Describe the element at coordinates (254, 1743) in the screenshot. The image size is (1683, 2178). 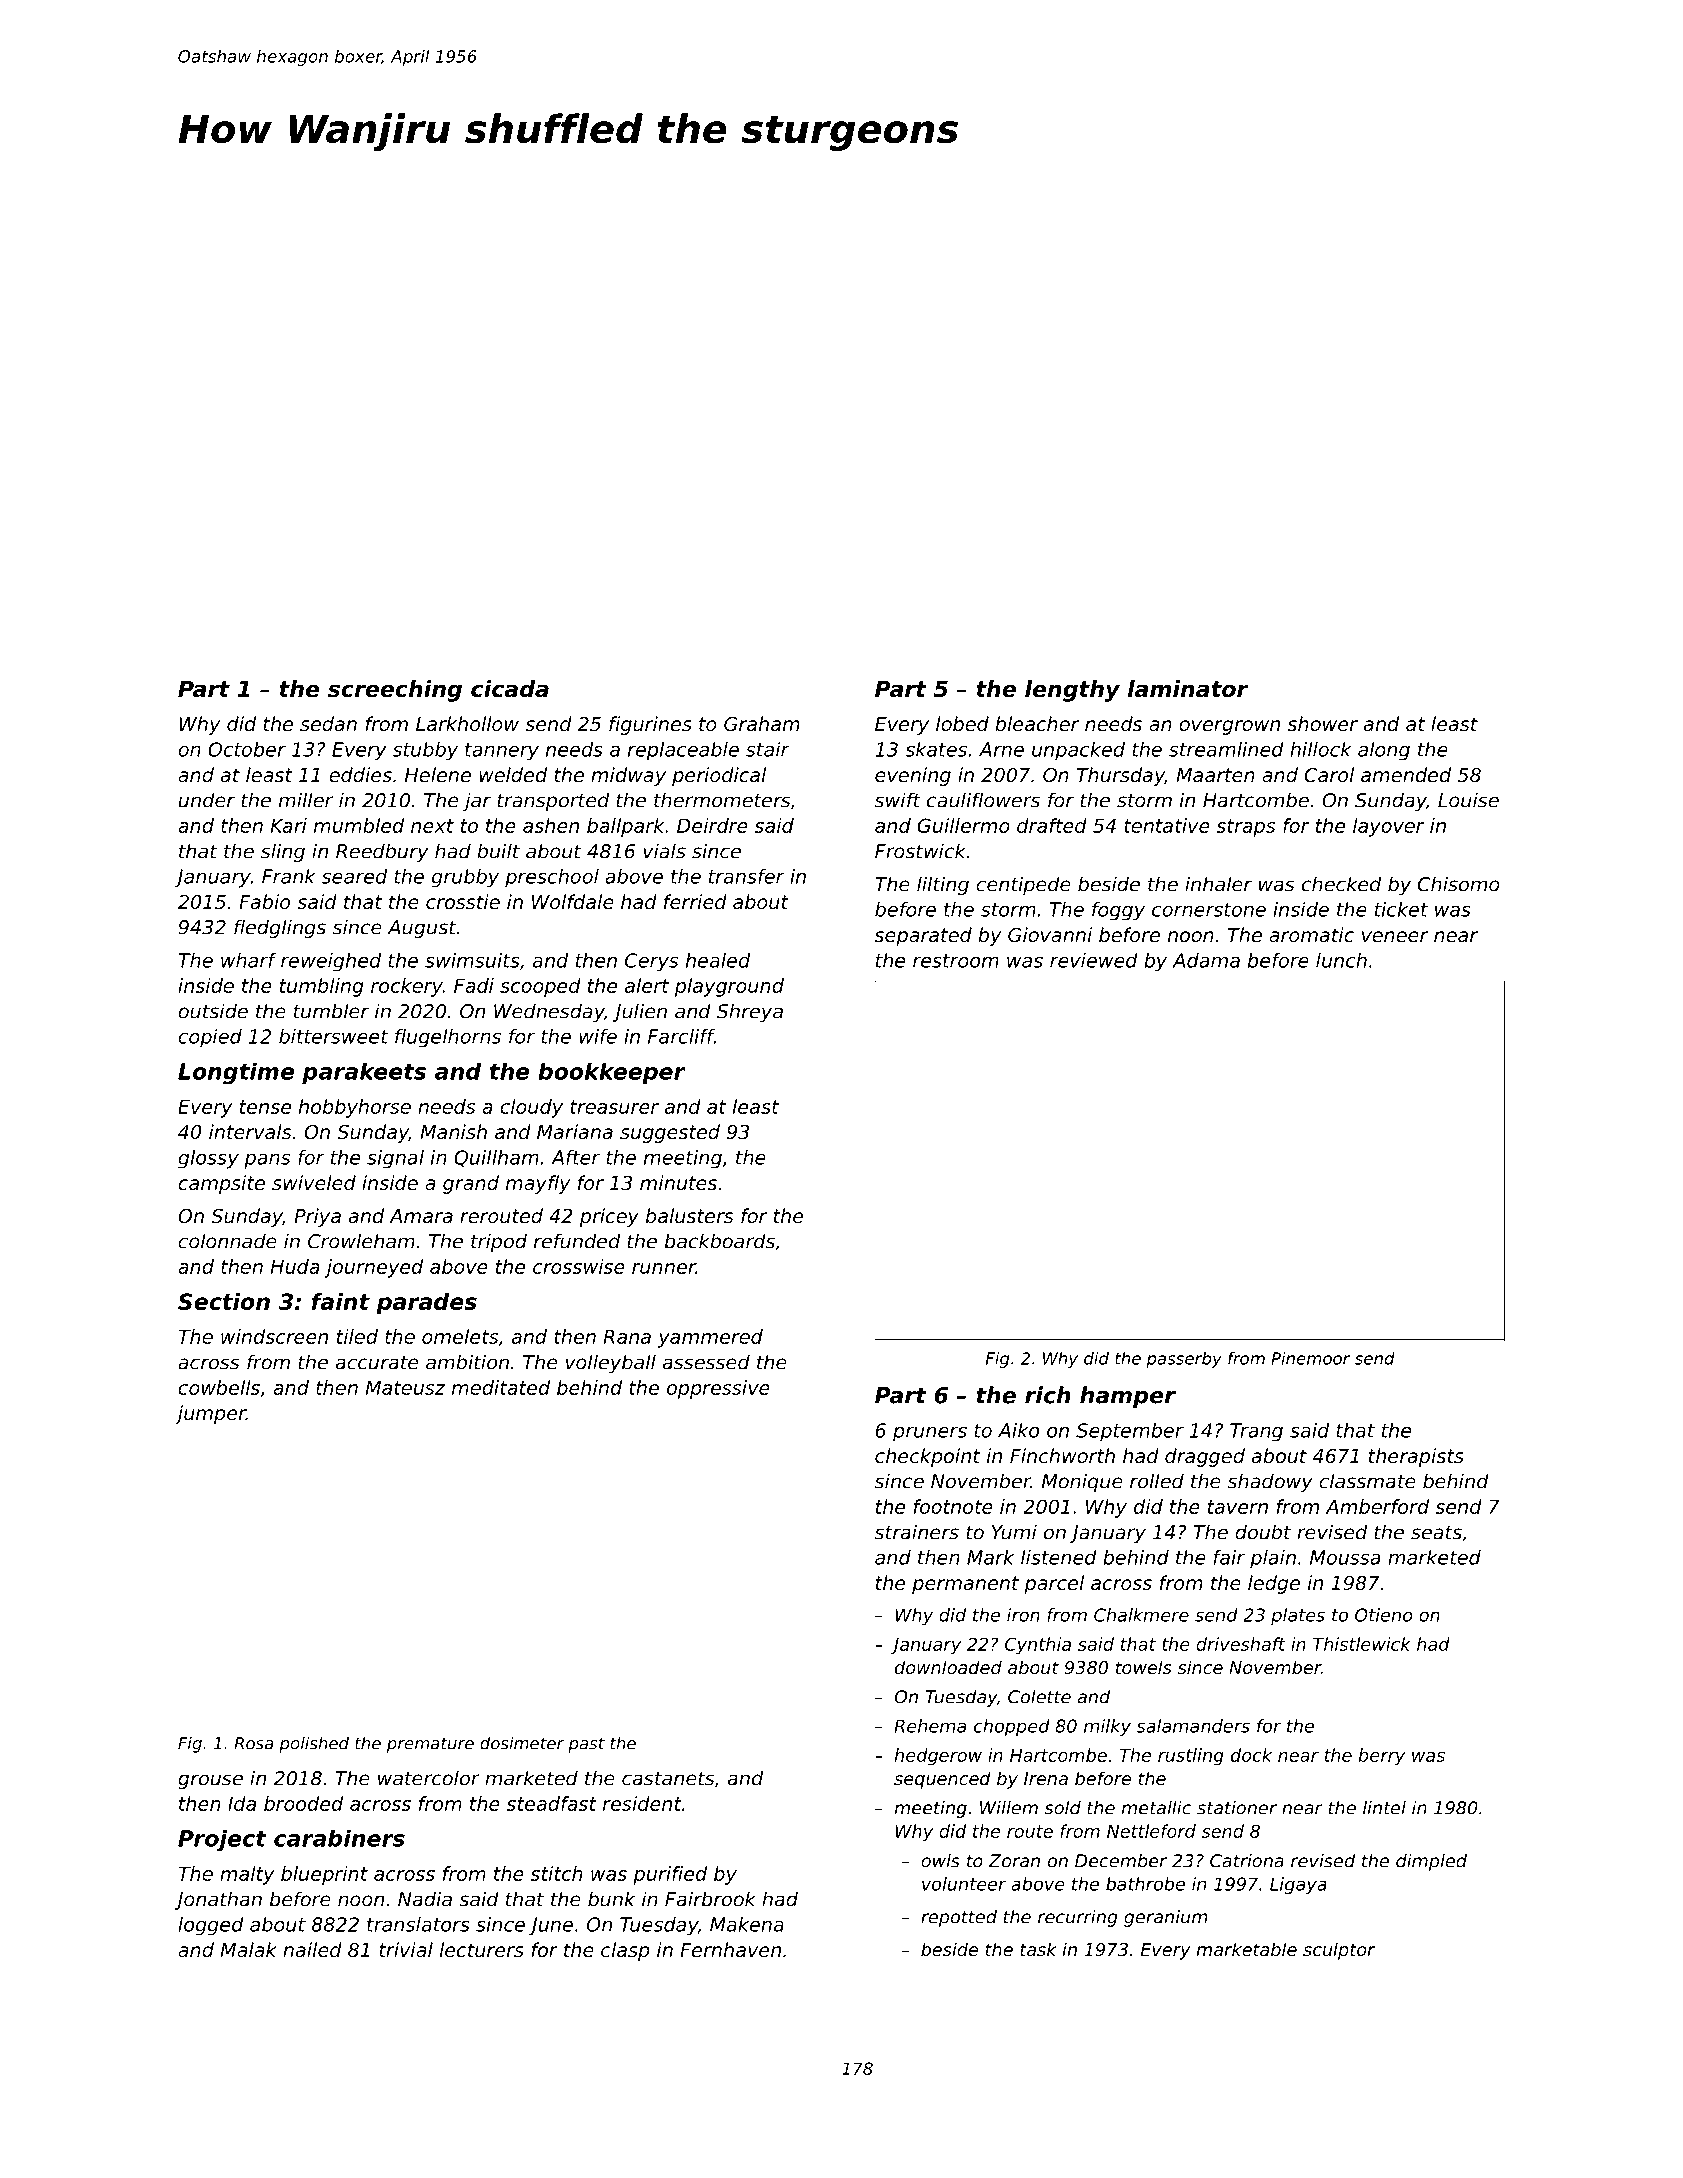
I see `Rosa` at that location.
